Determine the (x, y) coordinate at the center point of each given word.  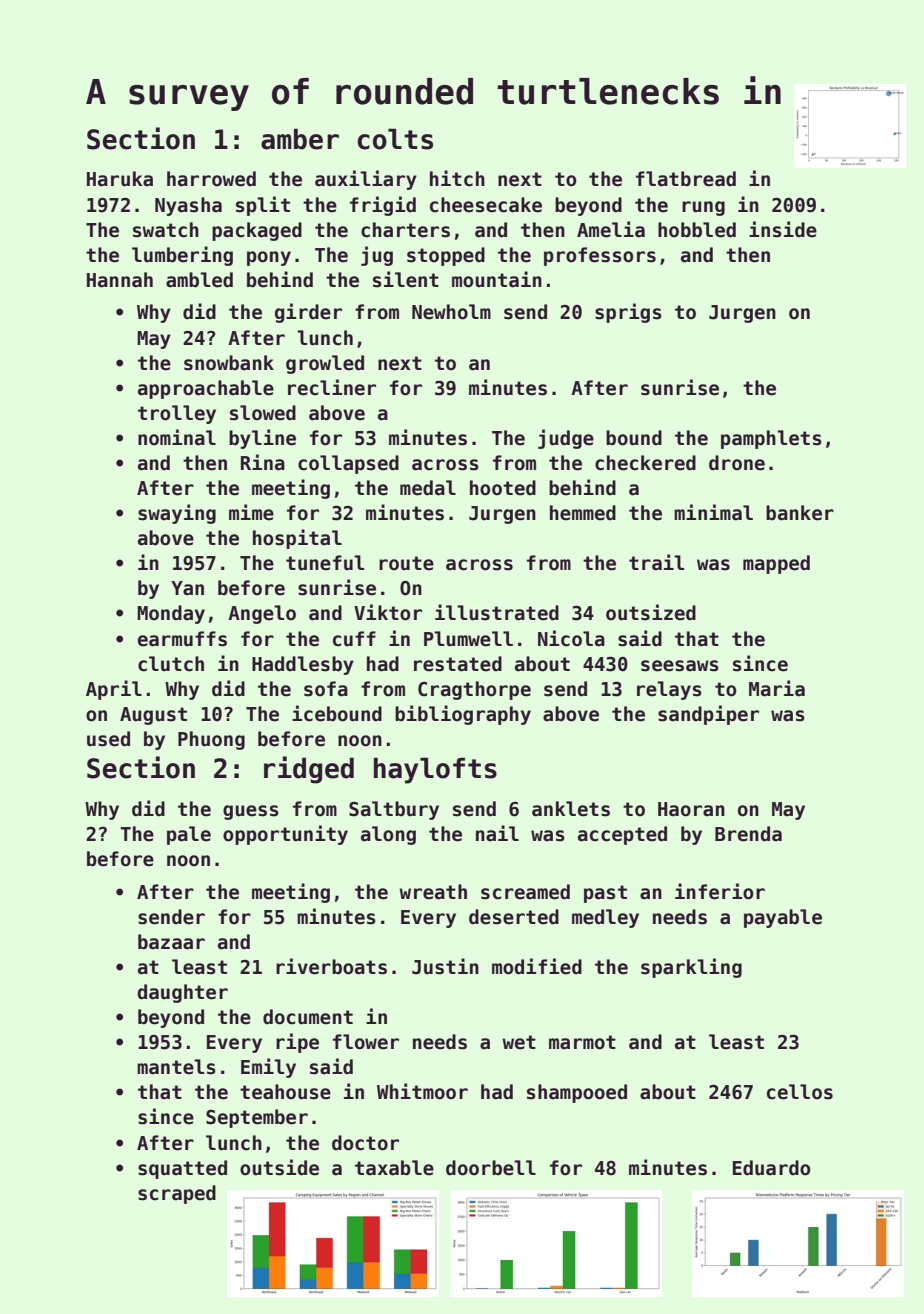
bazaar (171, 942)
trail (656, 562)
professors (600, 256)
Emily (268, 1068)
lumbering (182, 256)
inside (783, 229)
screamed (525, 892)
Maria (777, 688)
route (406, 563)
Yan (187, 588)
